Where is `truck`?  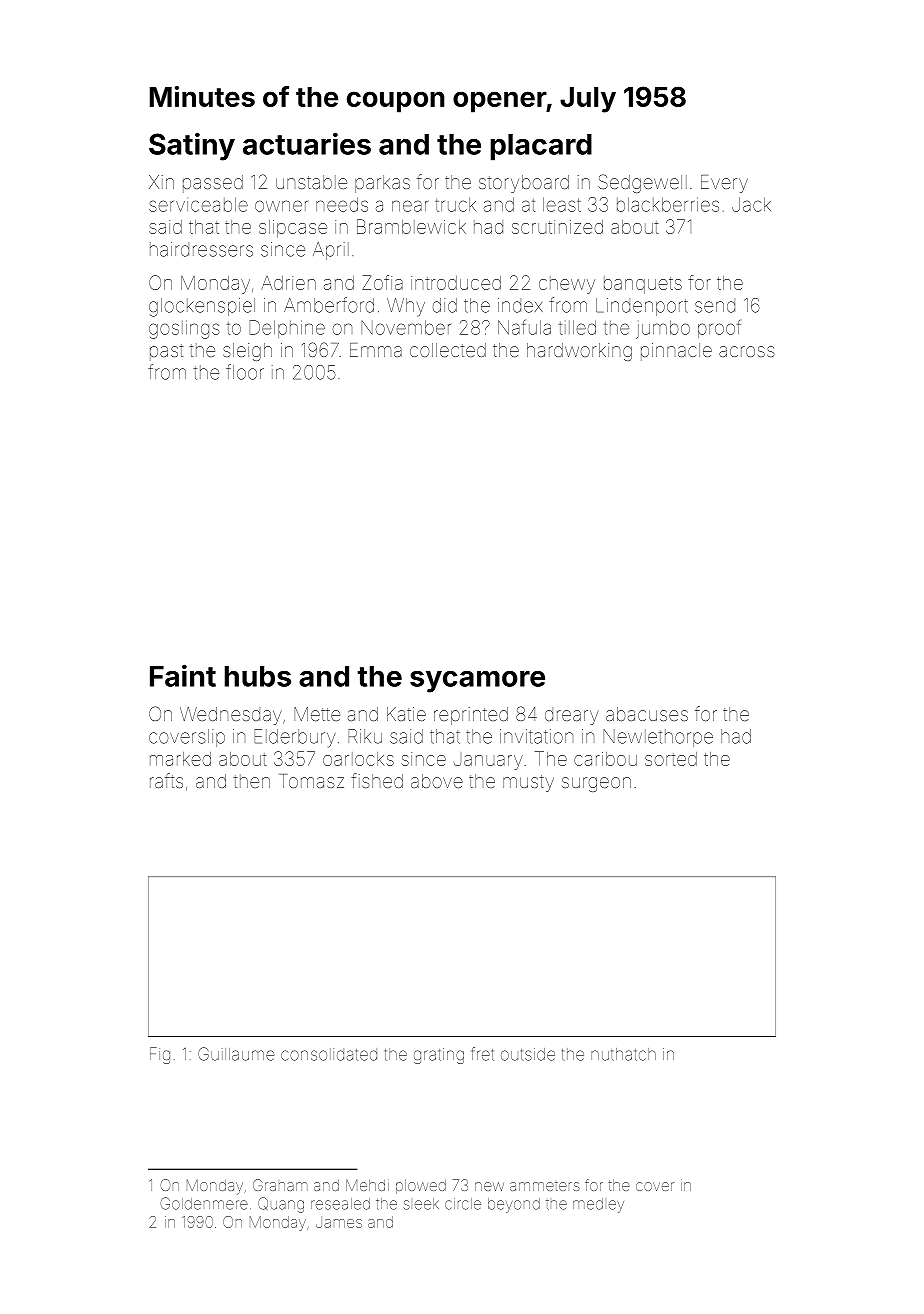
truck is located at coordinates (455, 204).
